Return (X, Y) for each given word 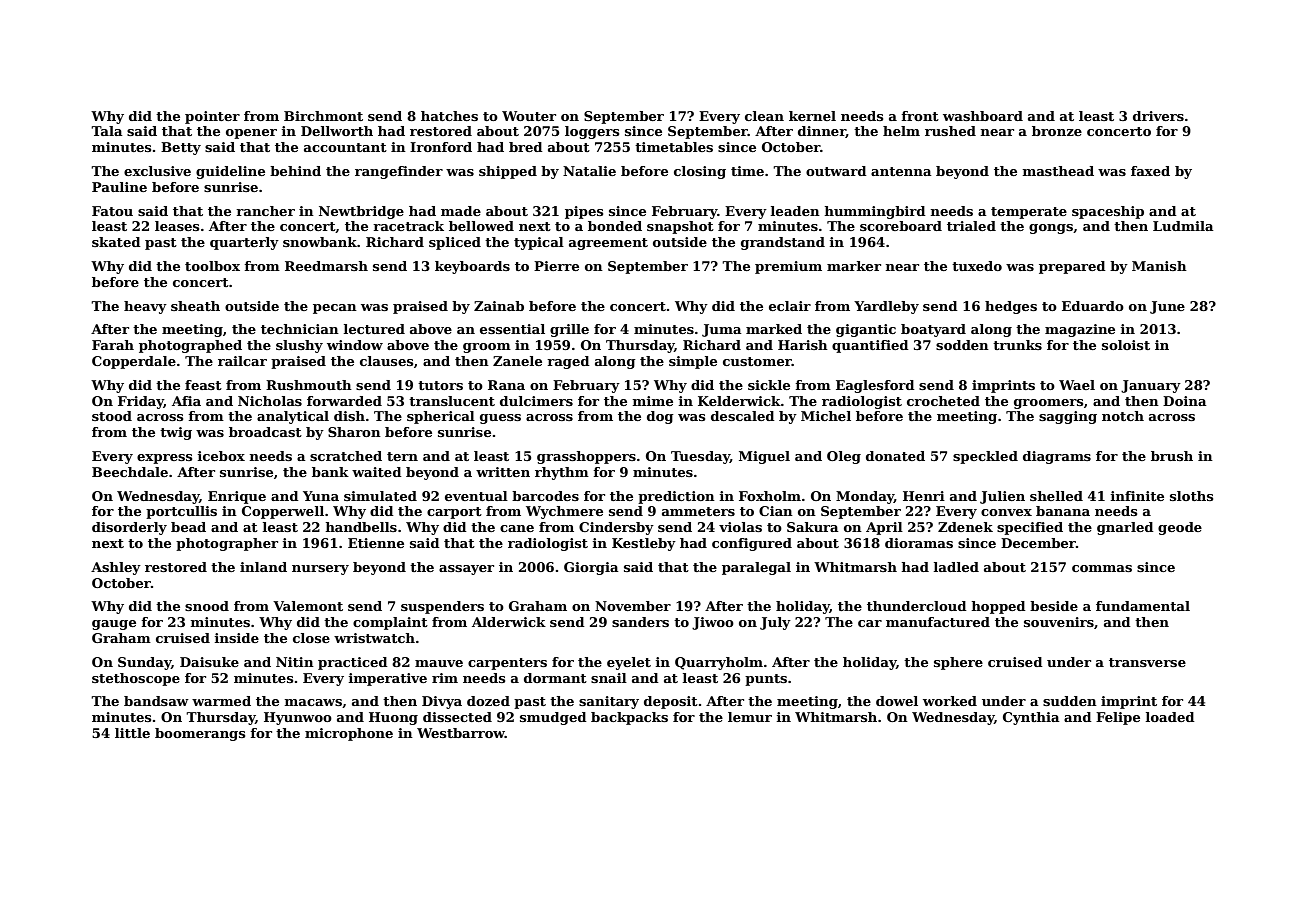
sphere (958, 663)
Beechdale (130, 472)
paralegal (756, 568)
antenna (901, 171)
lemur (750, 717)
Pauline (119, 187)
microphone (349, 734)
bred (526, 147)
